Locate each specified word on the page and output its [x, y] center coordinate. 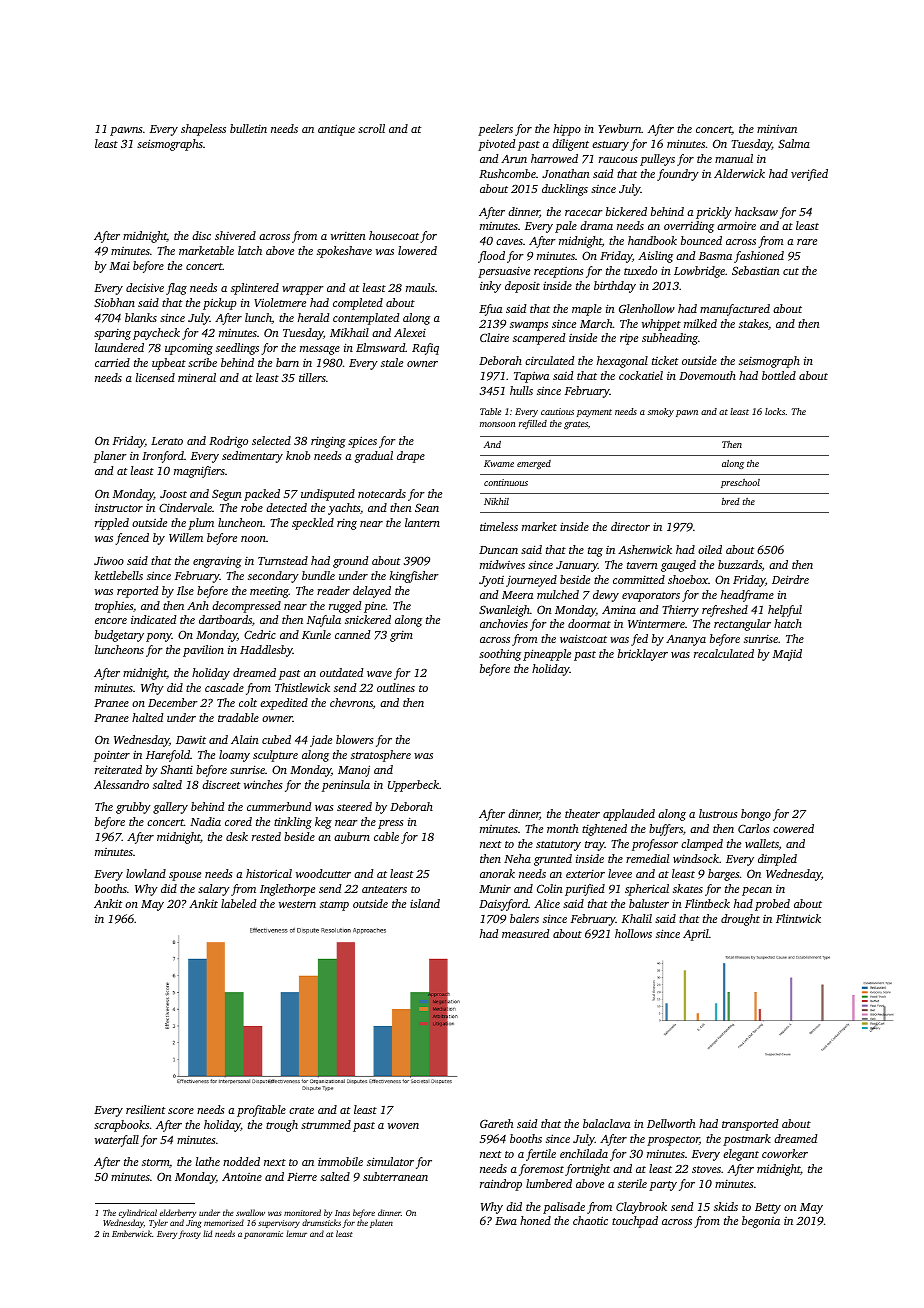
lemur [296, 1233]
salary [214, 890]
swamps [529, 326]
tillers [312, 377]
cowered [793, 828]
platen [381, 1223]
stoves [706, 1169]
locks [775, 411]
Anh [198, 605]
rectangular [742, 625]
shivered [235, 235]
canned [352, 634]
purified [585, 890]
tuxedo [640, 270]
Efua [490, 310]
